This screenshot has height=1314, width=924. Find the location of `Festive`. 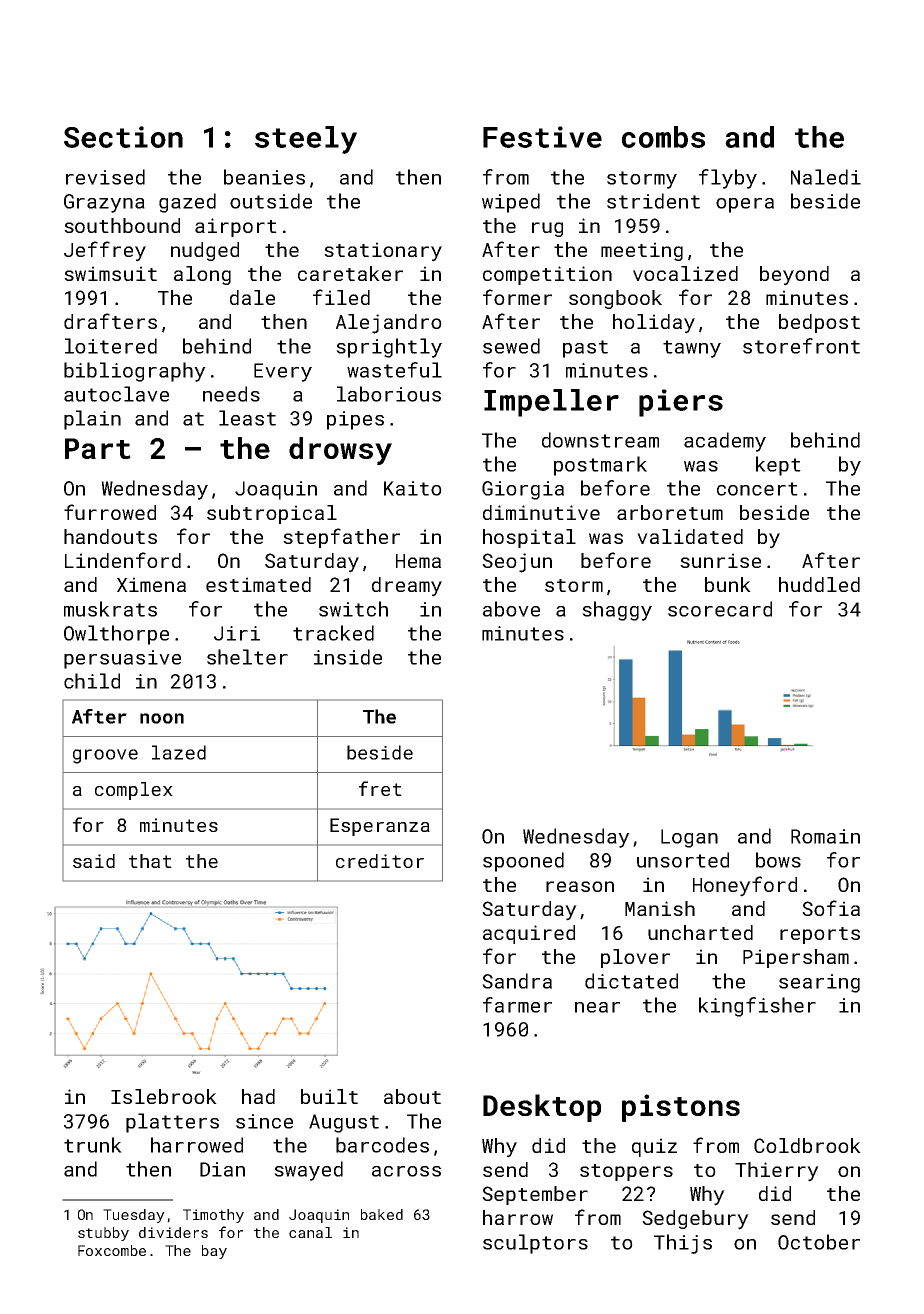

Festive is located at coordinates (542, 137).
